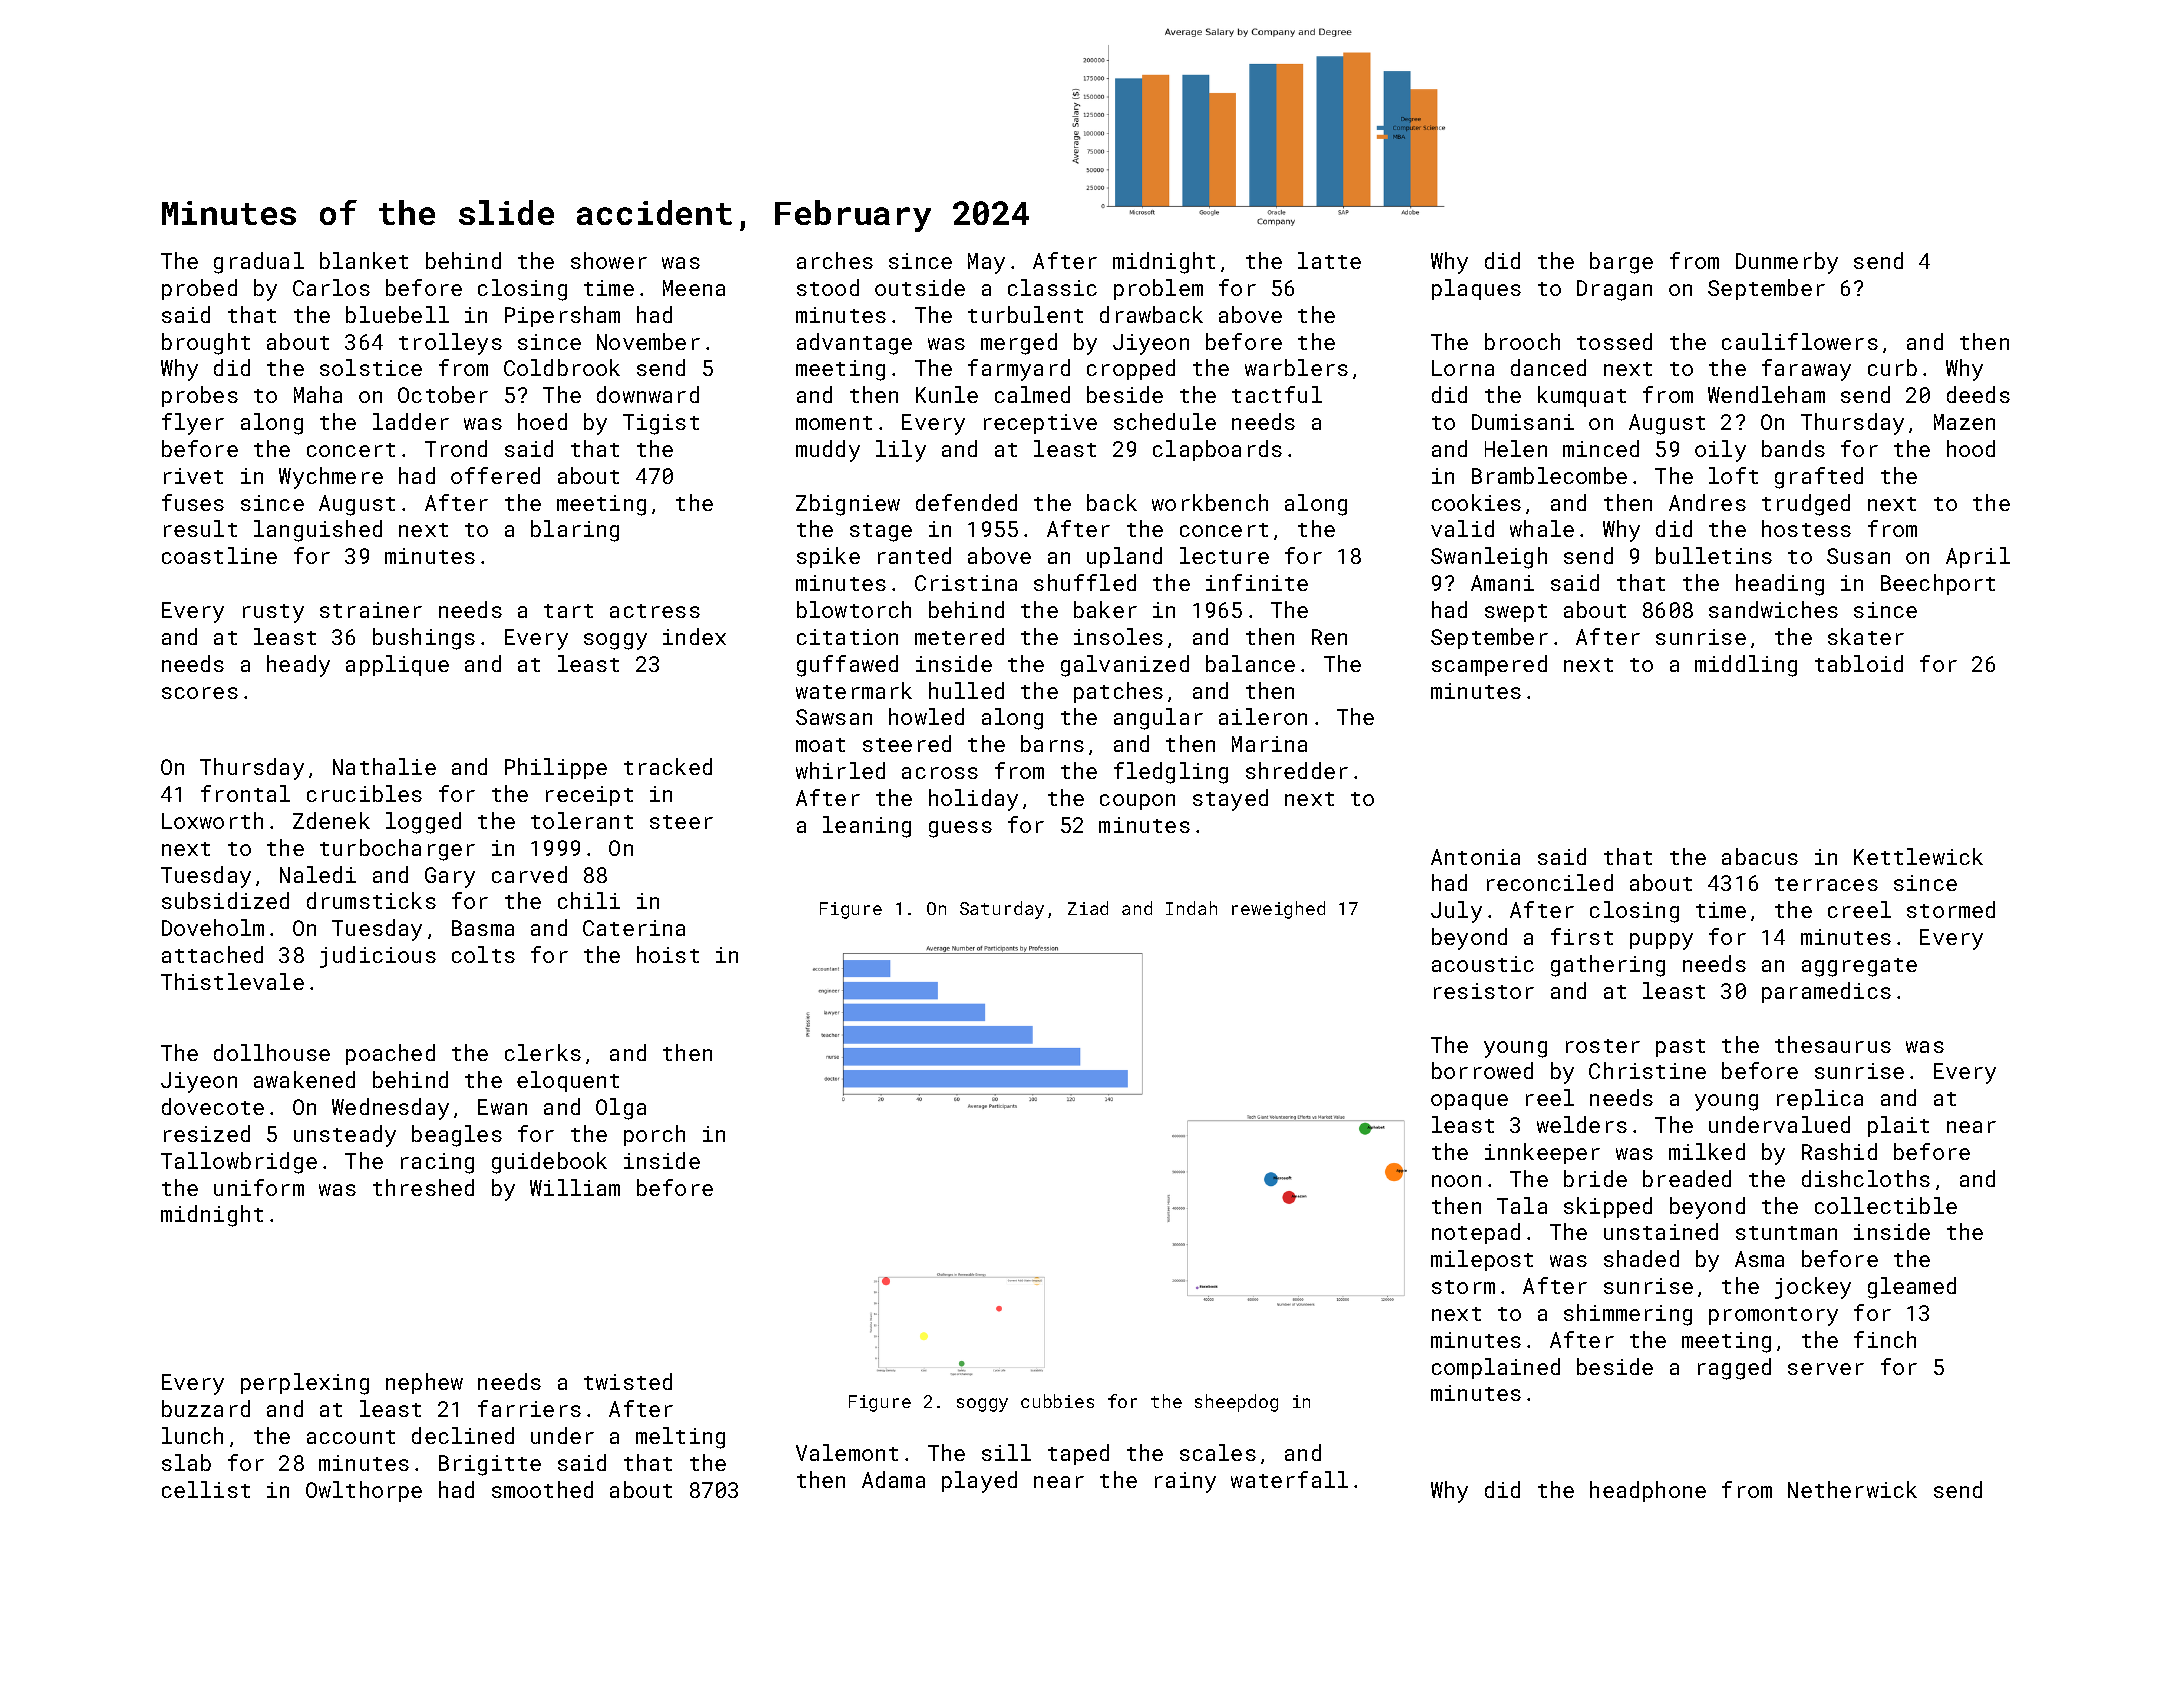 Image resolution: width=2178 pixels, height=1683 pixels. I want to click on faraway, so click(1806, 370).
